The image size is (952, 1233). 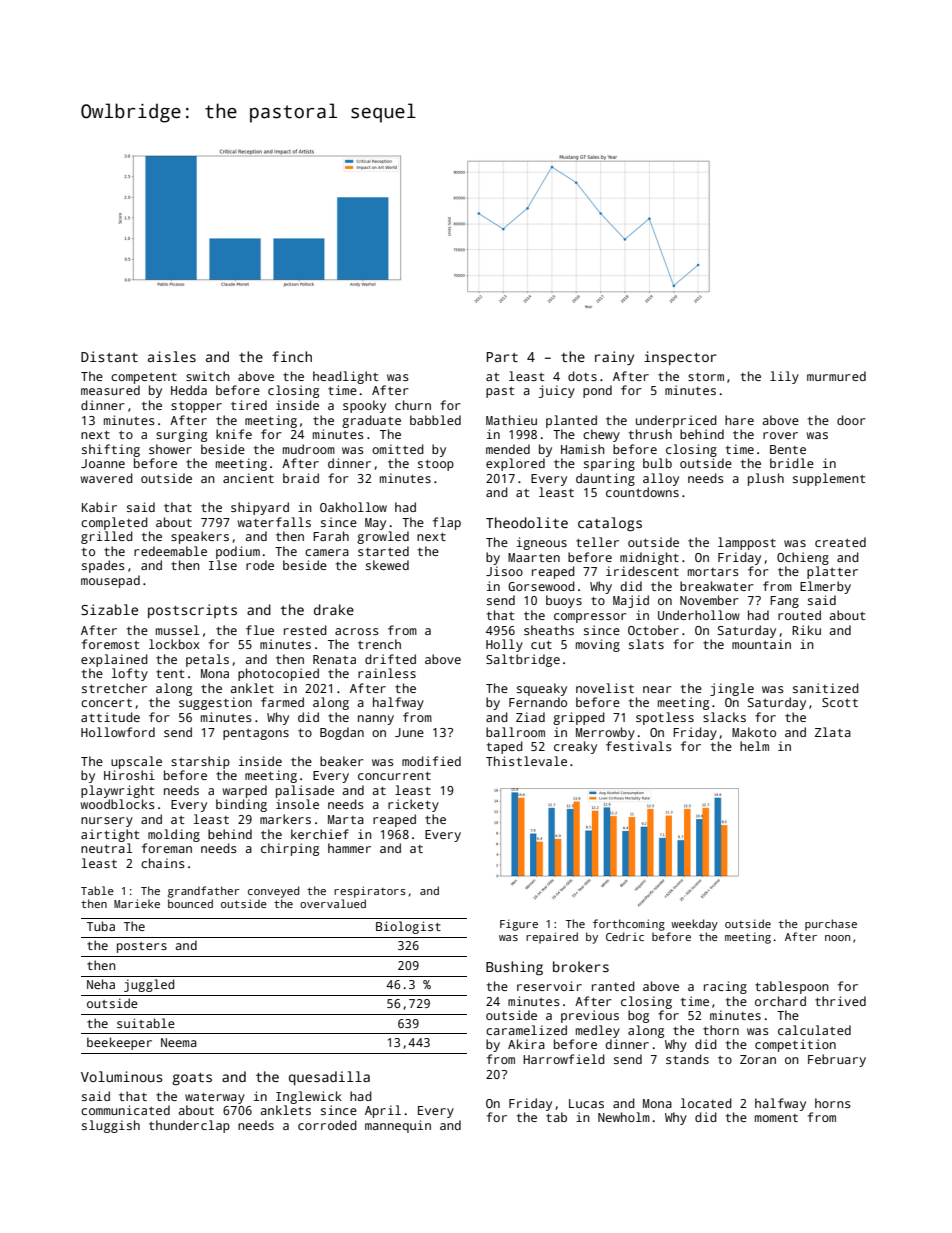 What do you see at coordinates (371, 421) in the page?
I see `graduate` at bounding box center [371, 421].
